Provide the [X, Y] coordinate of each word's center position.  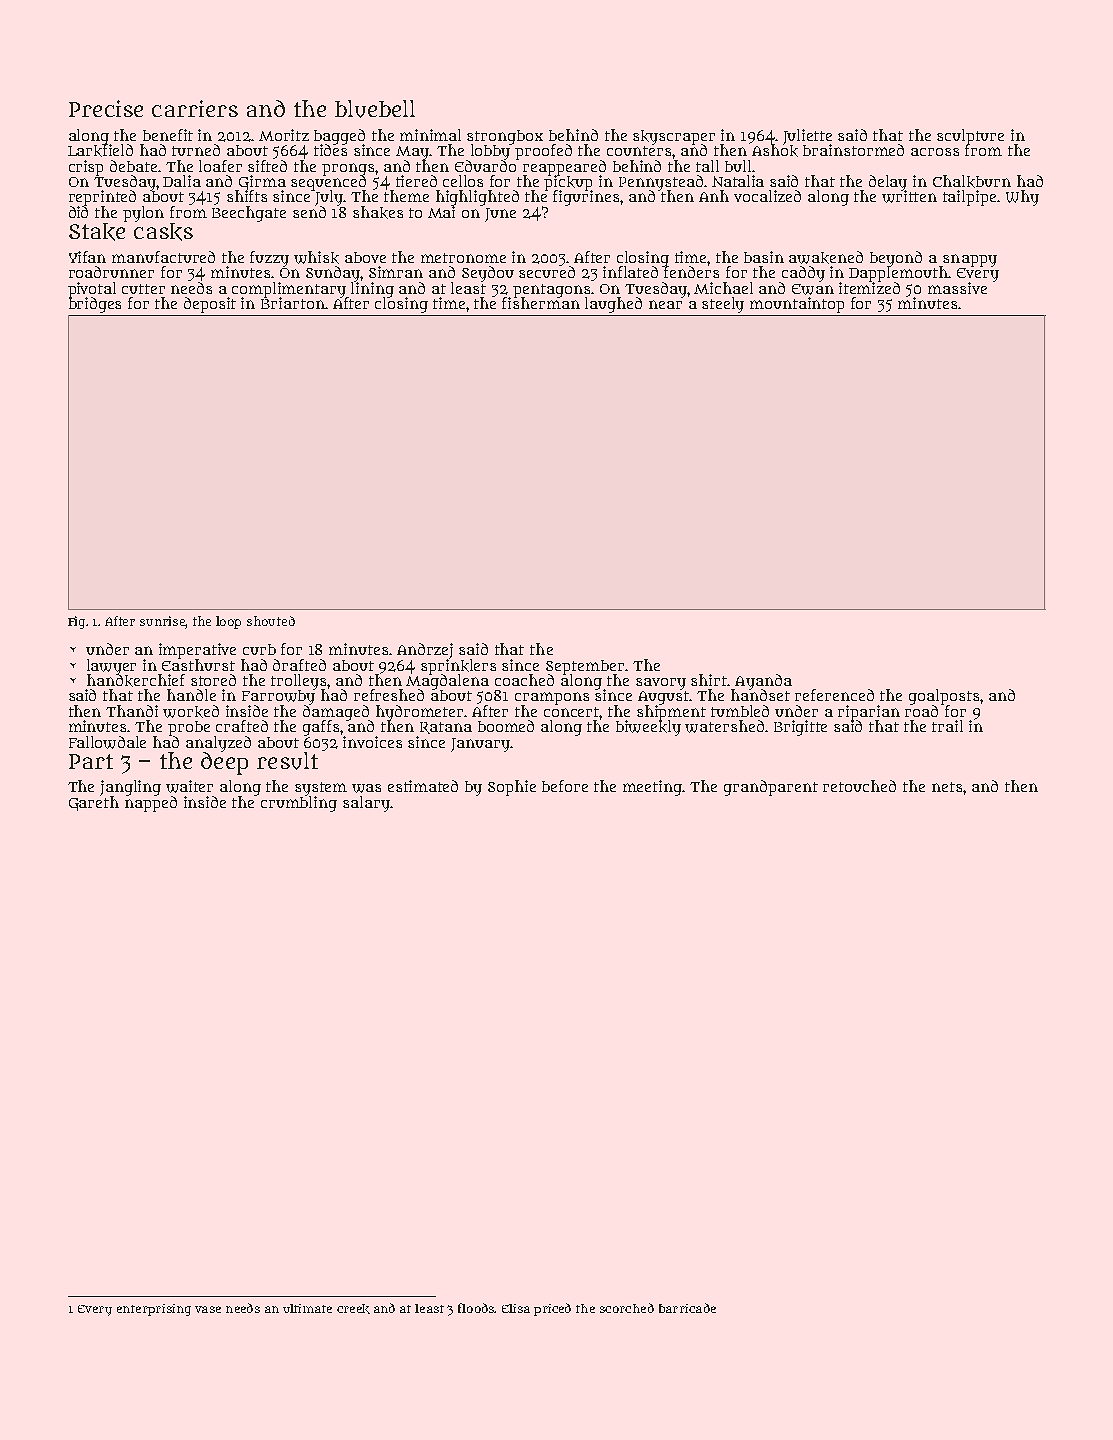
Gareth [94, 803]
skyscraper [674, 137]
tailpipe [969, 198]
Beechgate [249, 214]
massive [957, 288]
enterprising [154, 1310]
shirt [709, 680]
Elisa [516, 1308]
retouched [859, 786]
